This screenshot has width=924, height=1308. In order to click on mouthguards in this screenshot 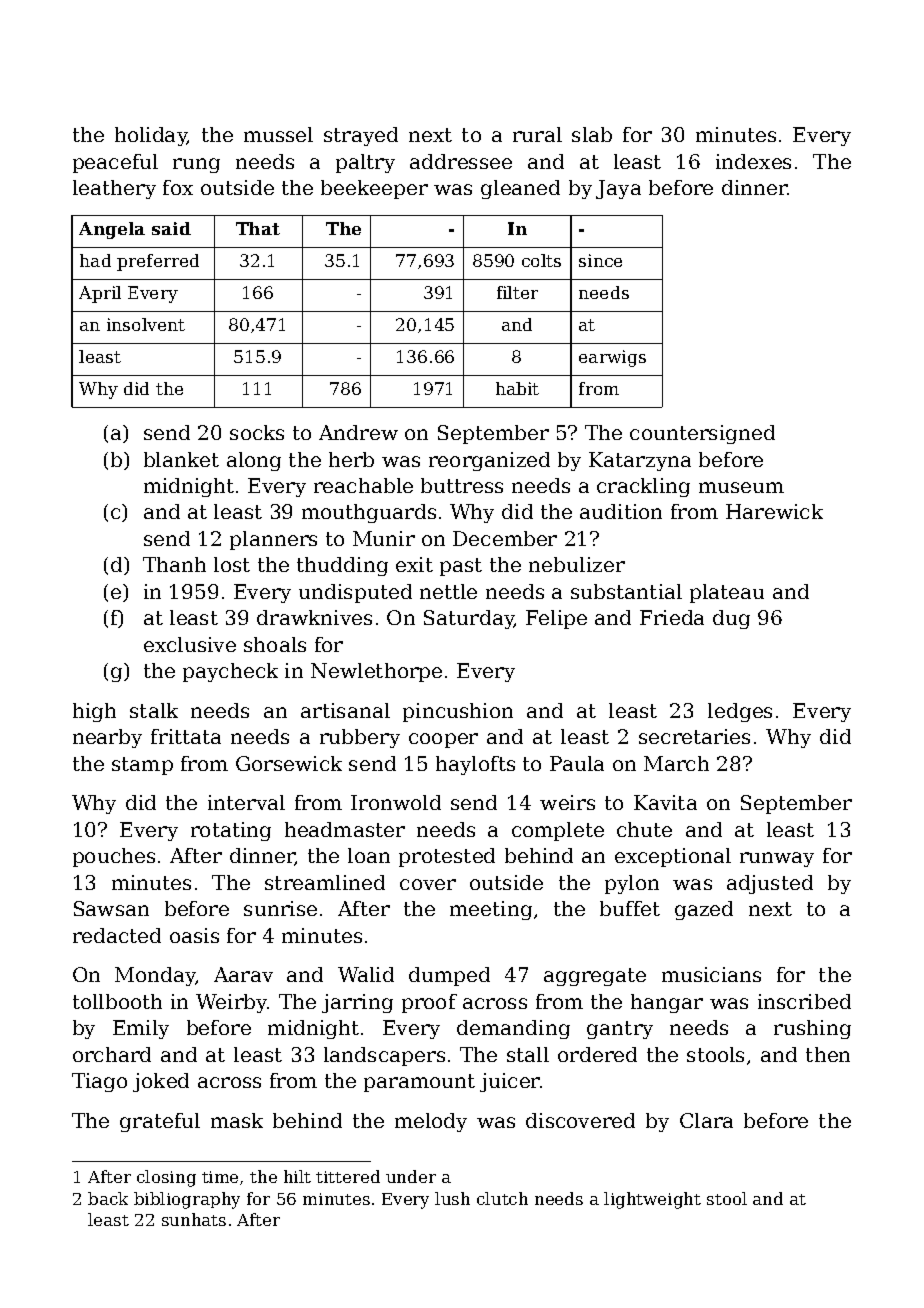, I will do `click(369, 513)`.
